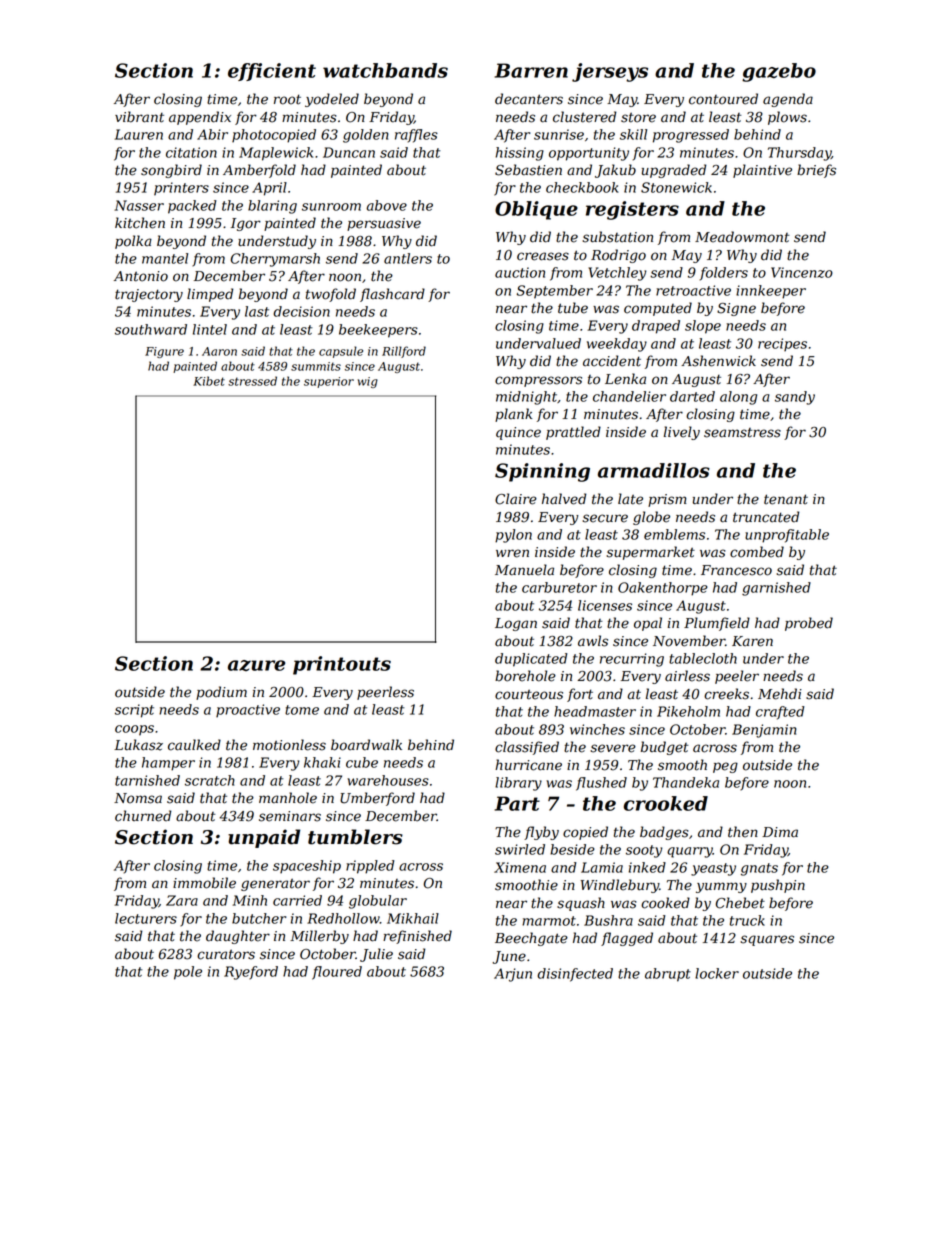 The width and height of the screenshot is (952, 1233). Describe the element at coordinates (650, 553) in the screenshot. I see `supermarket` at that location.
